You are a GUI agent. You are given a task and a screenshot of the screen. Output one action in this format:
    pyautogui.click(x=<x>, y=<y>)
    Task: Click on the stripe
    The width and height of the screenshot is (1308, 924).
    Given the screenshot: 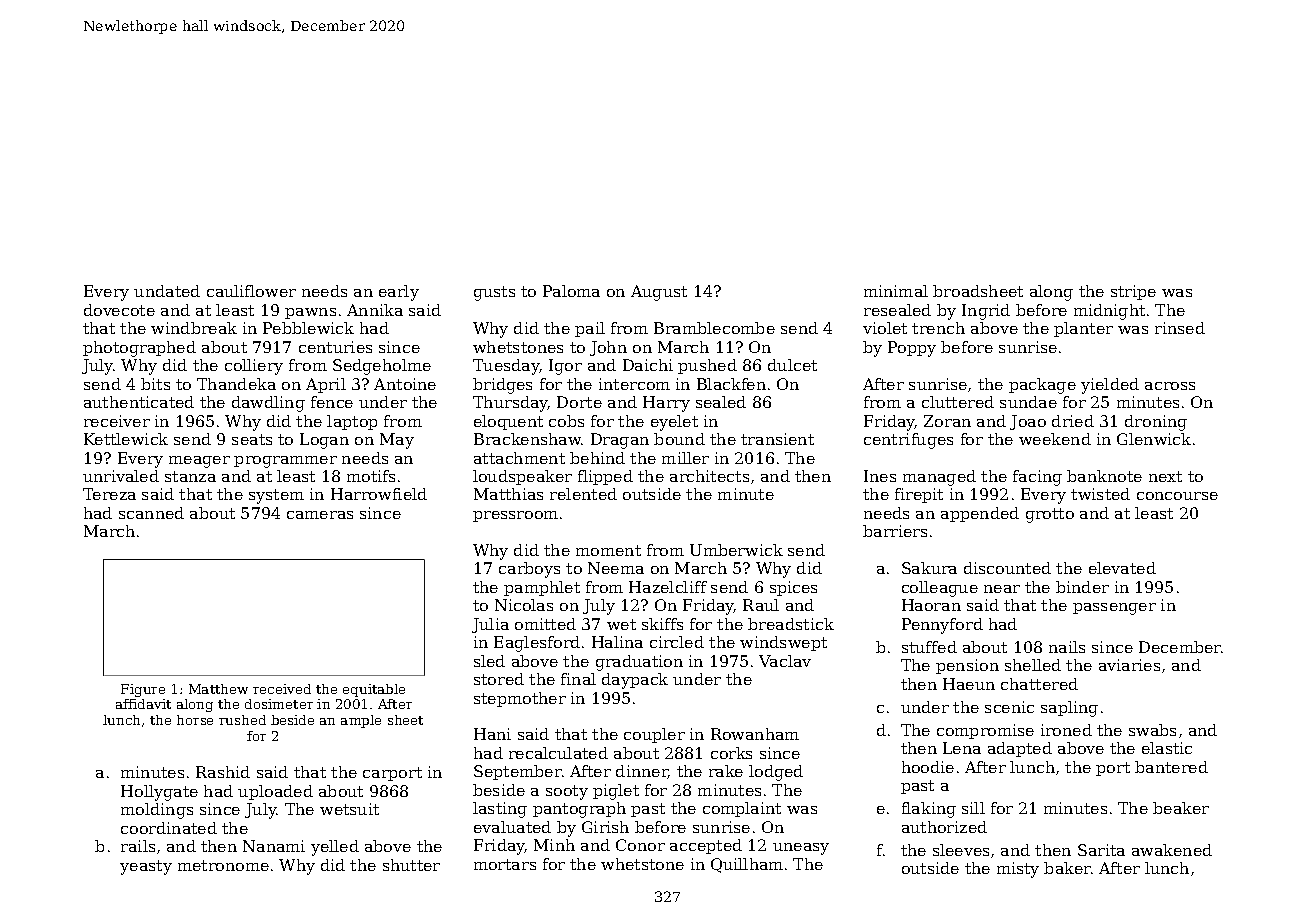 What is the action you would take?
    pyautogui.click(x=1133, y=292)
